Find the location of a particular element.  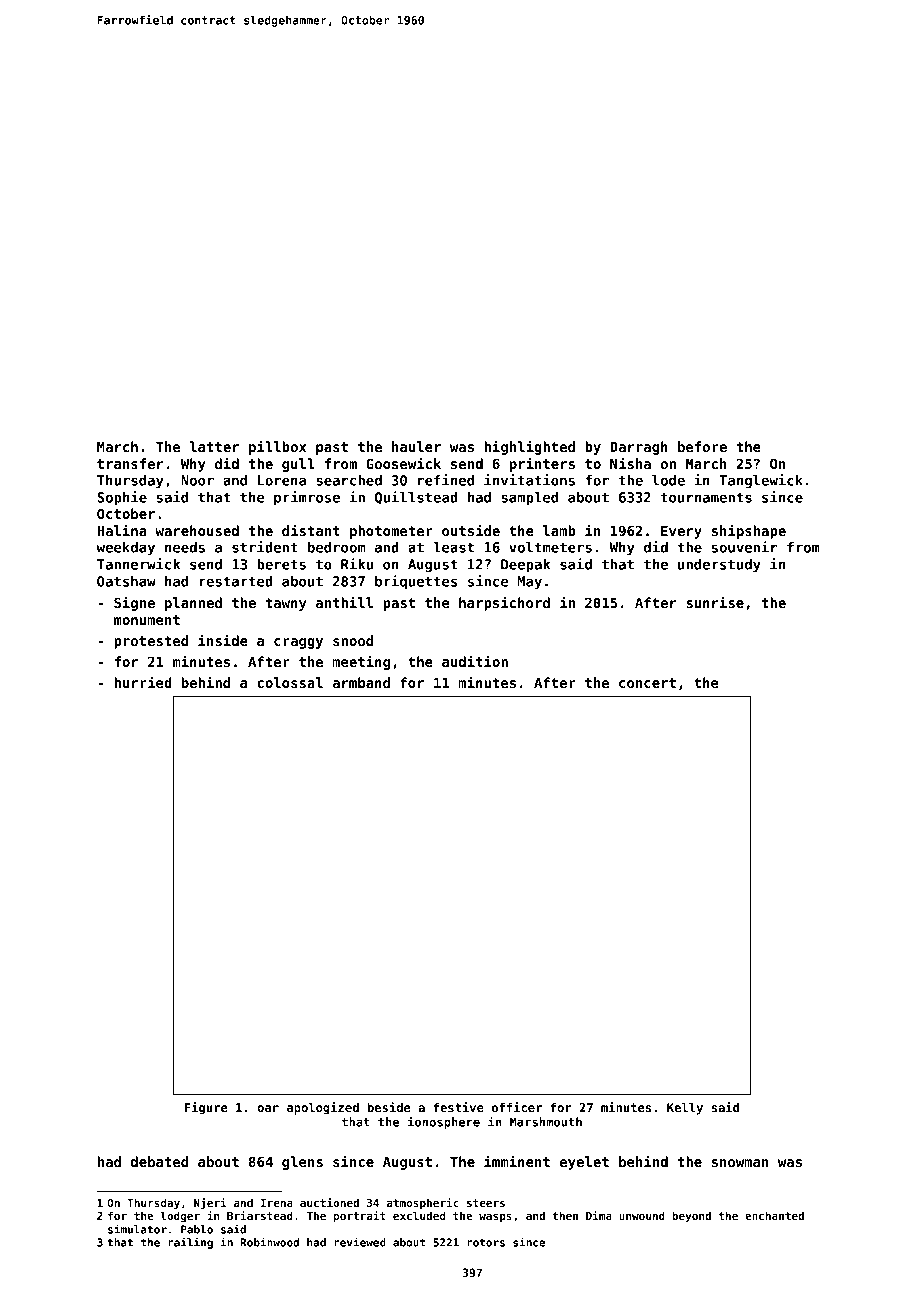

imminent is located at coordinates (517, 1161).
